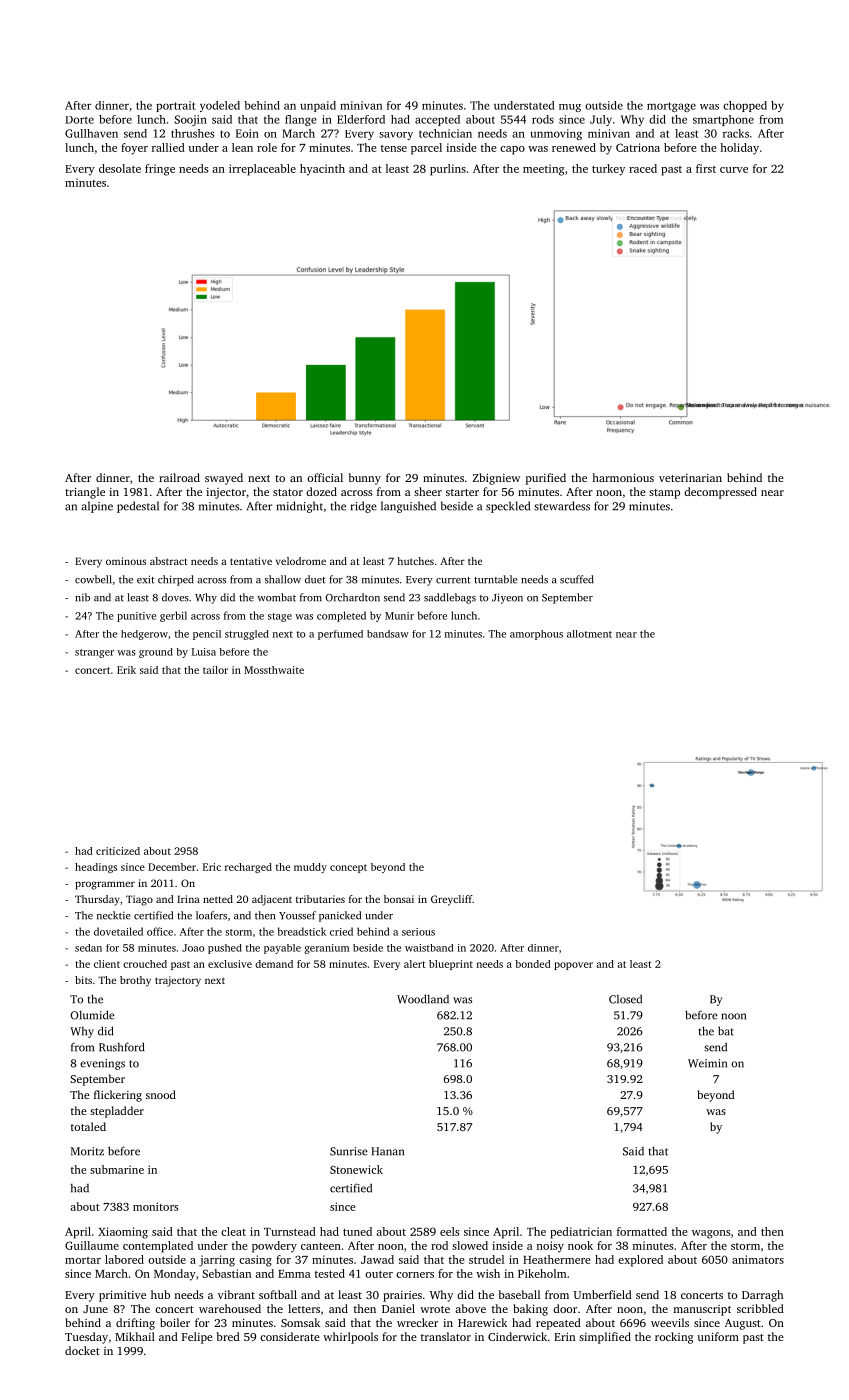 The image size is (849, 1400). I want to click on tuned, so click(357, 1231).
